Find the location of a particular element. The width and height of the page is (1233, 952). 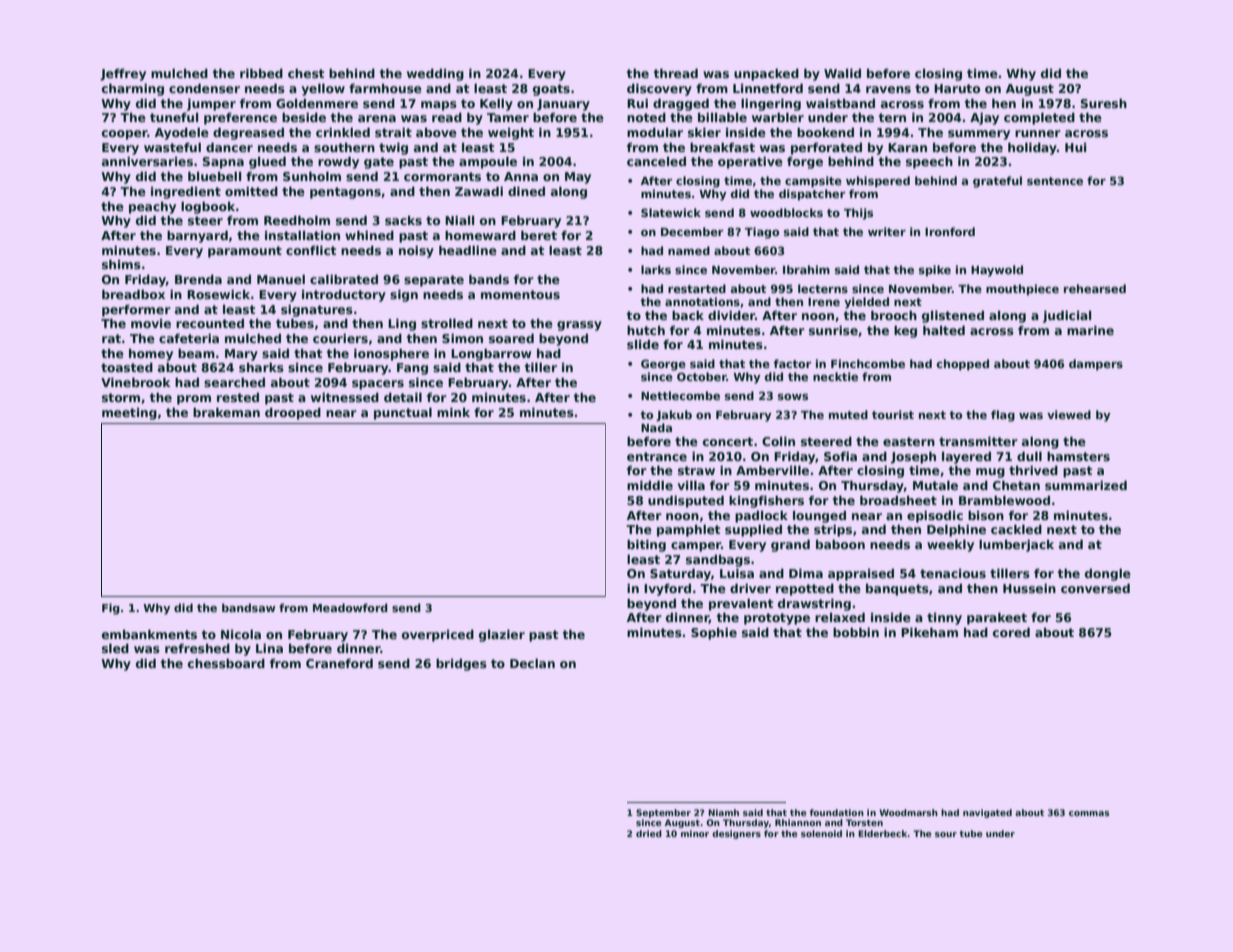

bridges is located at coordinates (461, 664).
